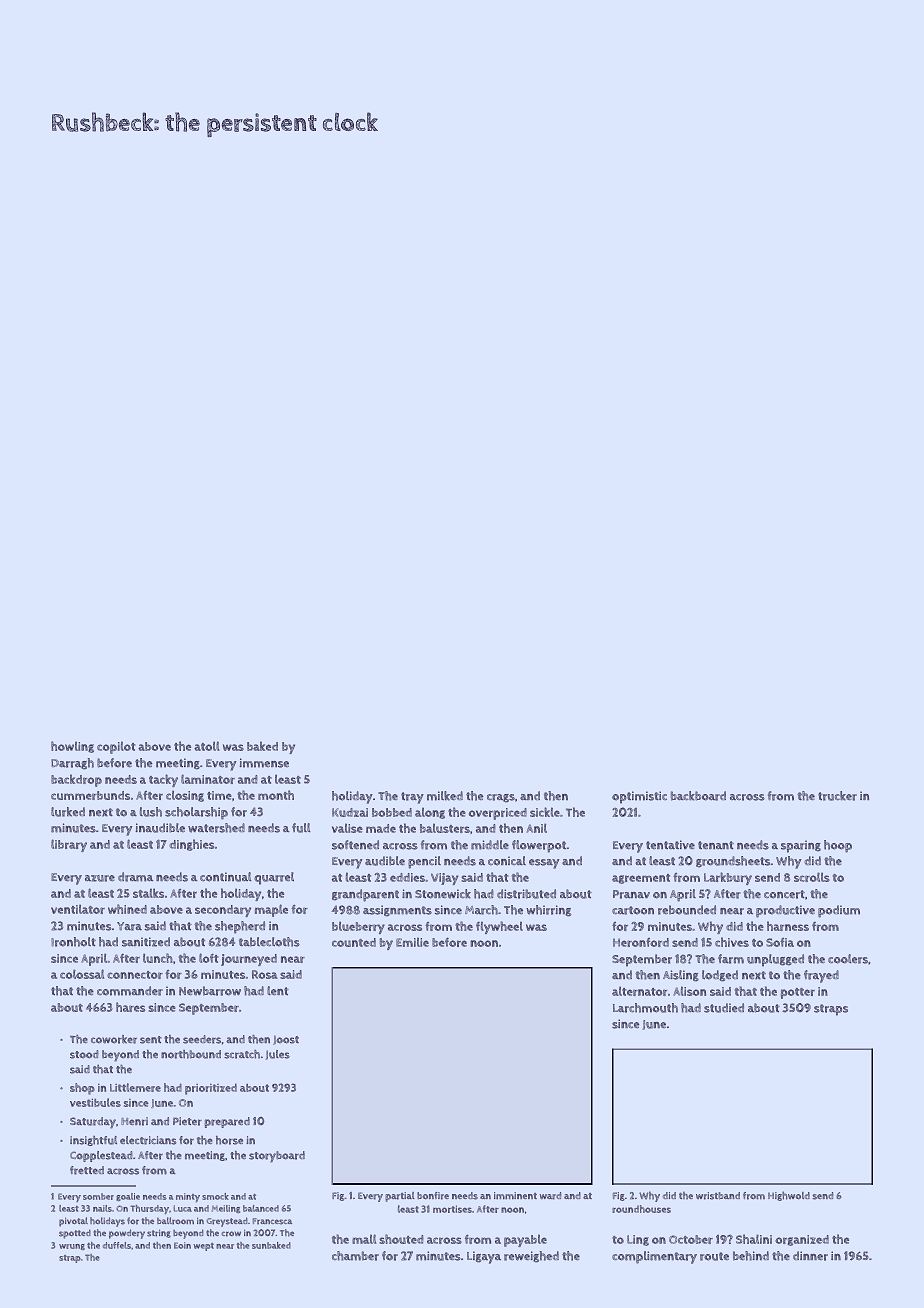 The image size is (924, 1308). I want to click on optimistic, so click(639, 797).
